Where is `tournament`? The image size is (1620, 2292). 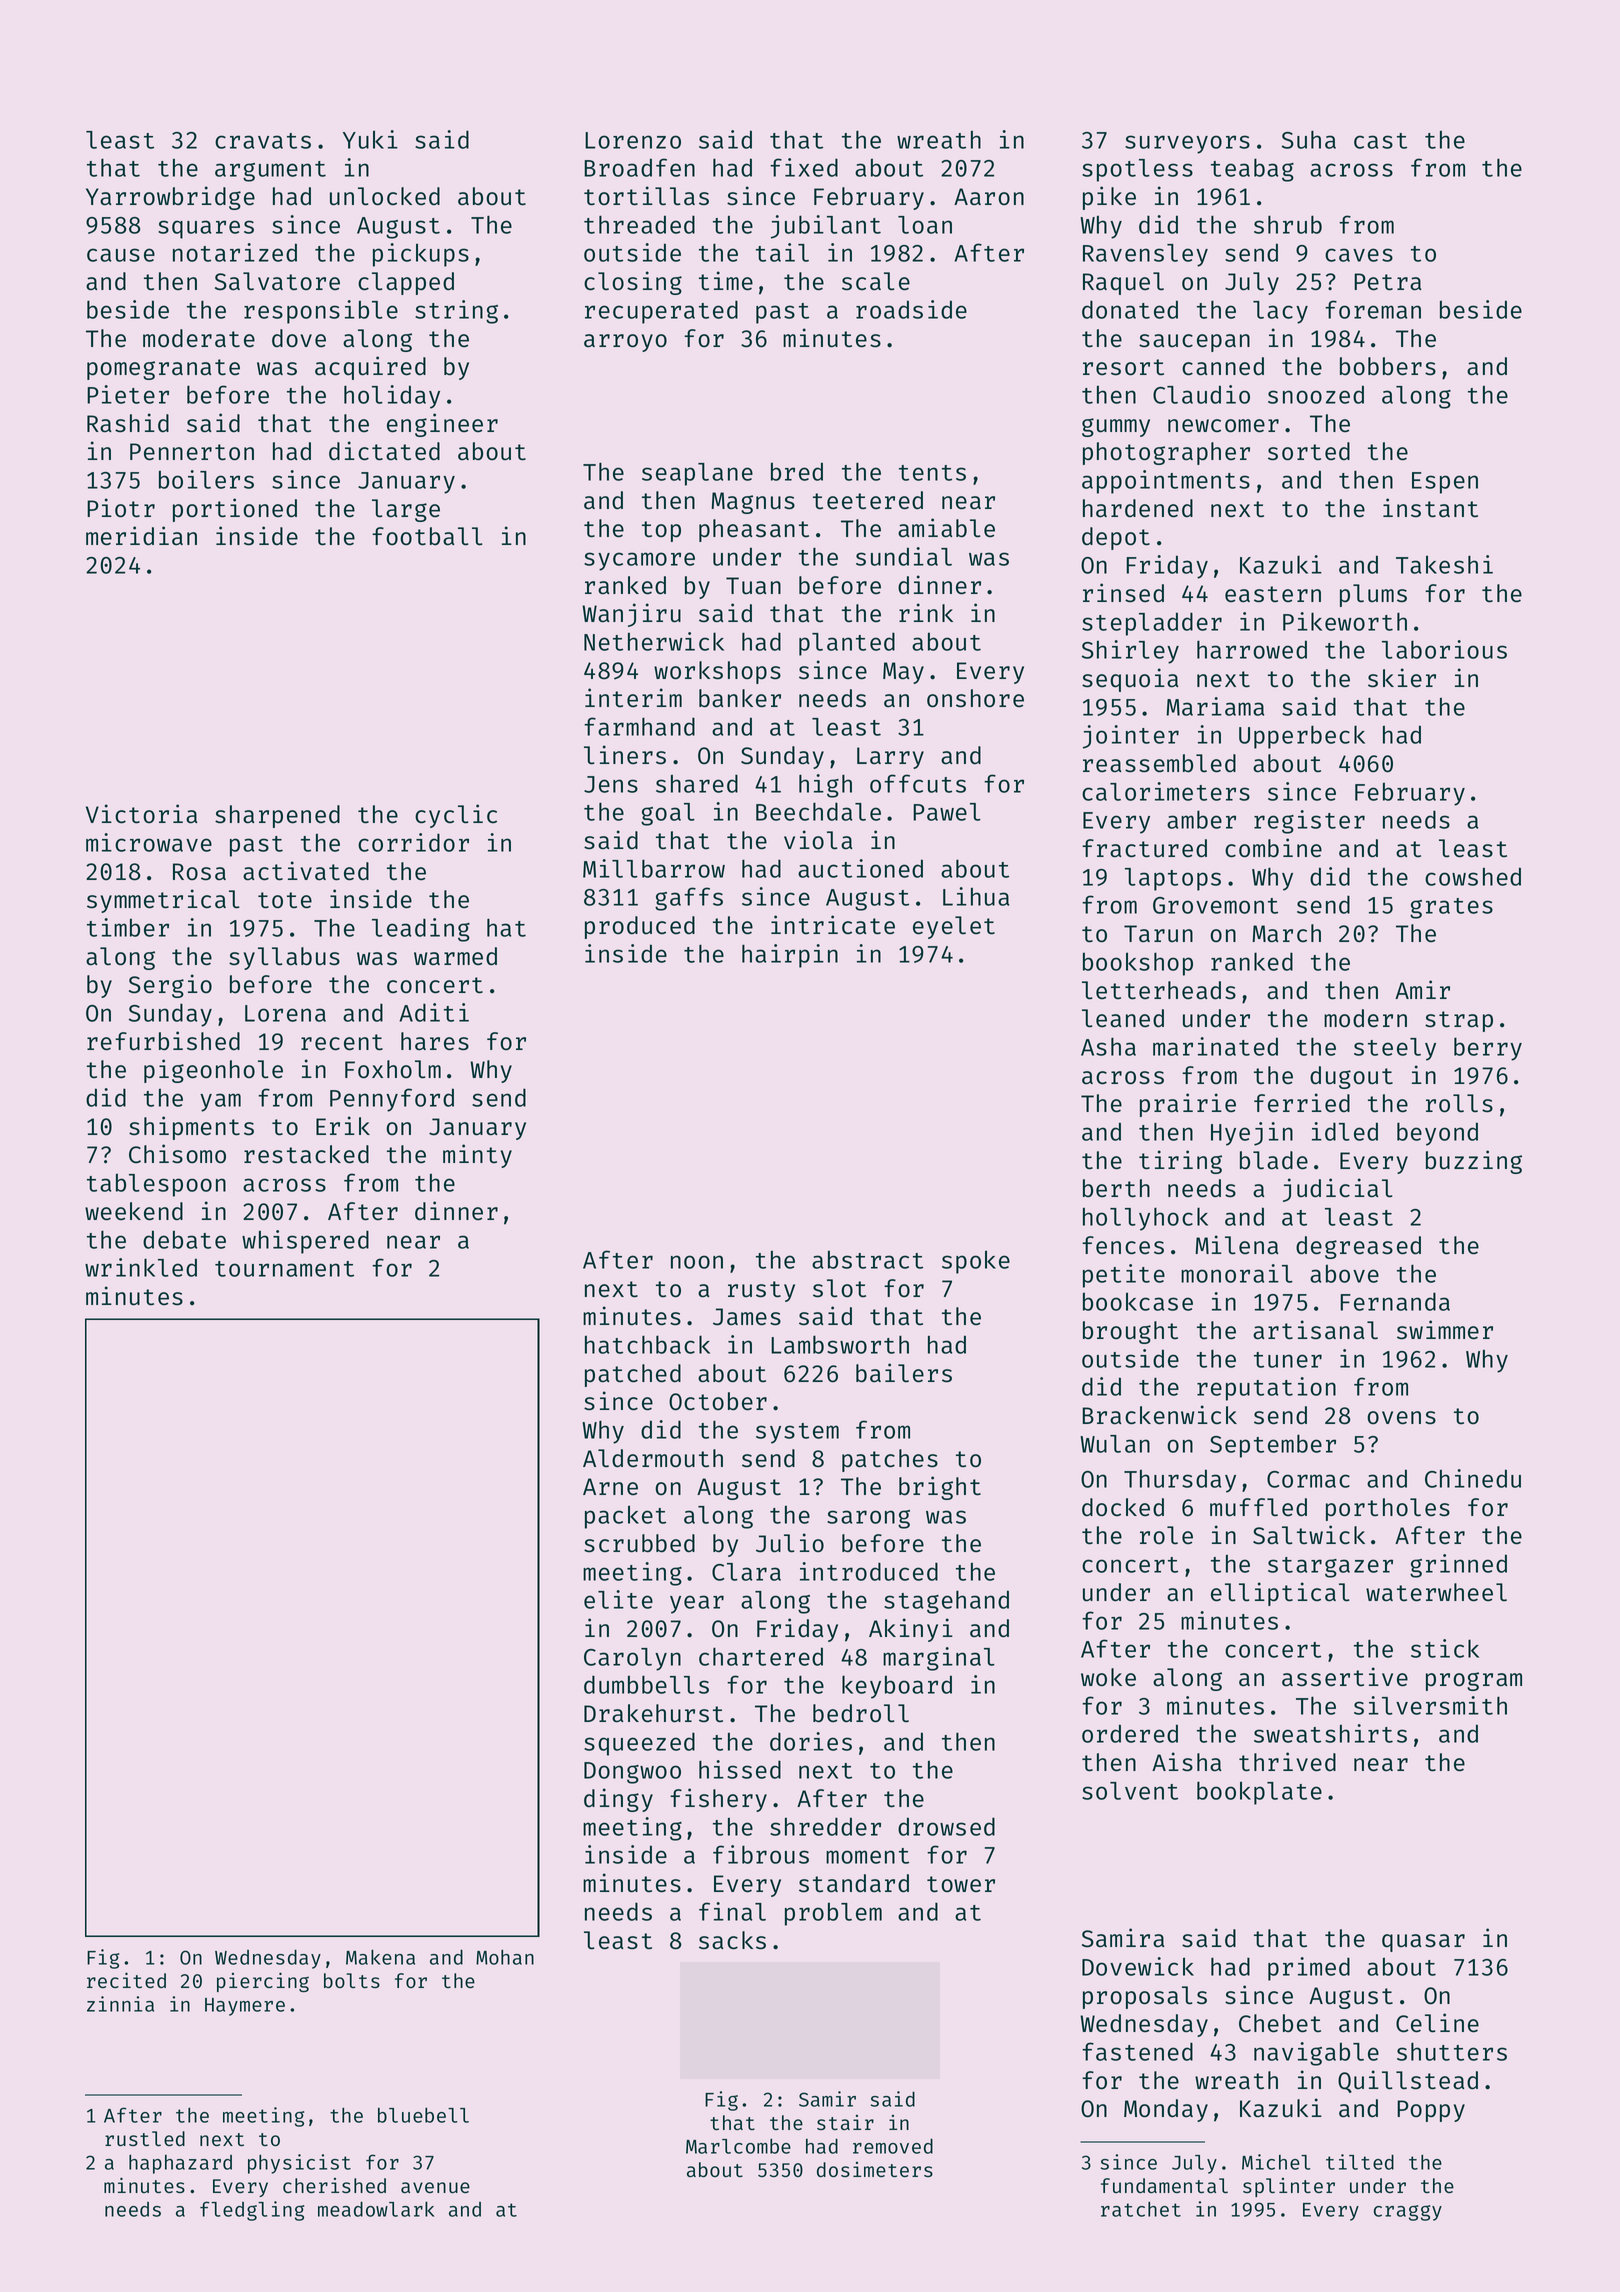 tournament is located at coordinates (284, 1269).
